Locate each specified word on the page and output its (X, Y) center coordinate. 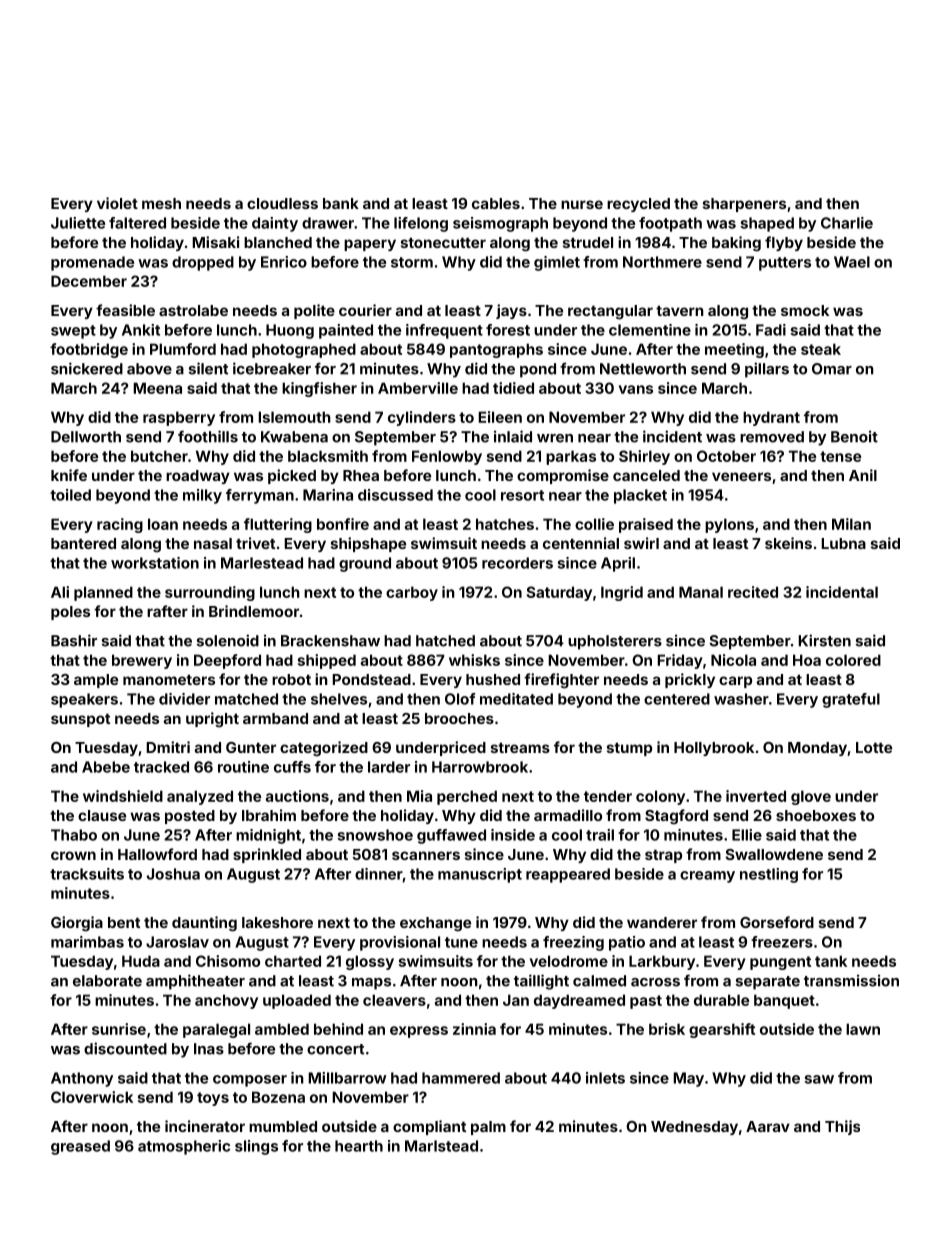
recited (753, 592)
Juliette (78, 223)
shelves (339, 699)
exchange (435, 924)
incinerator (205, 1126)
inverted (756, 796)
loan (163, 524)
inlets (605, 1078)
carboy (412, 593)
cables (496, 203)
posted (190, 817)
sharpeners (744, 205)
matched (246, 699)
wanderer (662, 922)
